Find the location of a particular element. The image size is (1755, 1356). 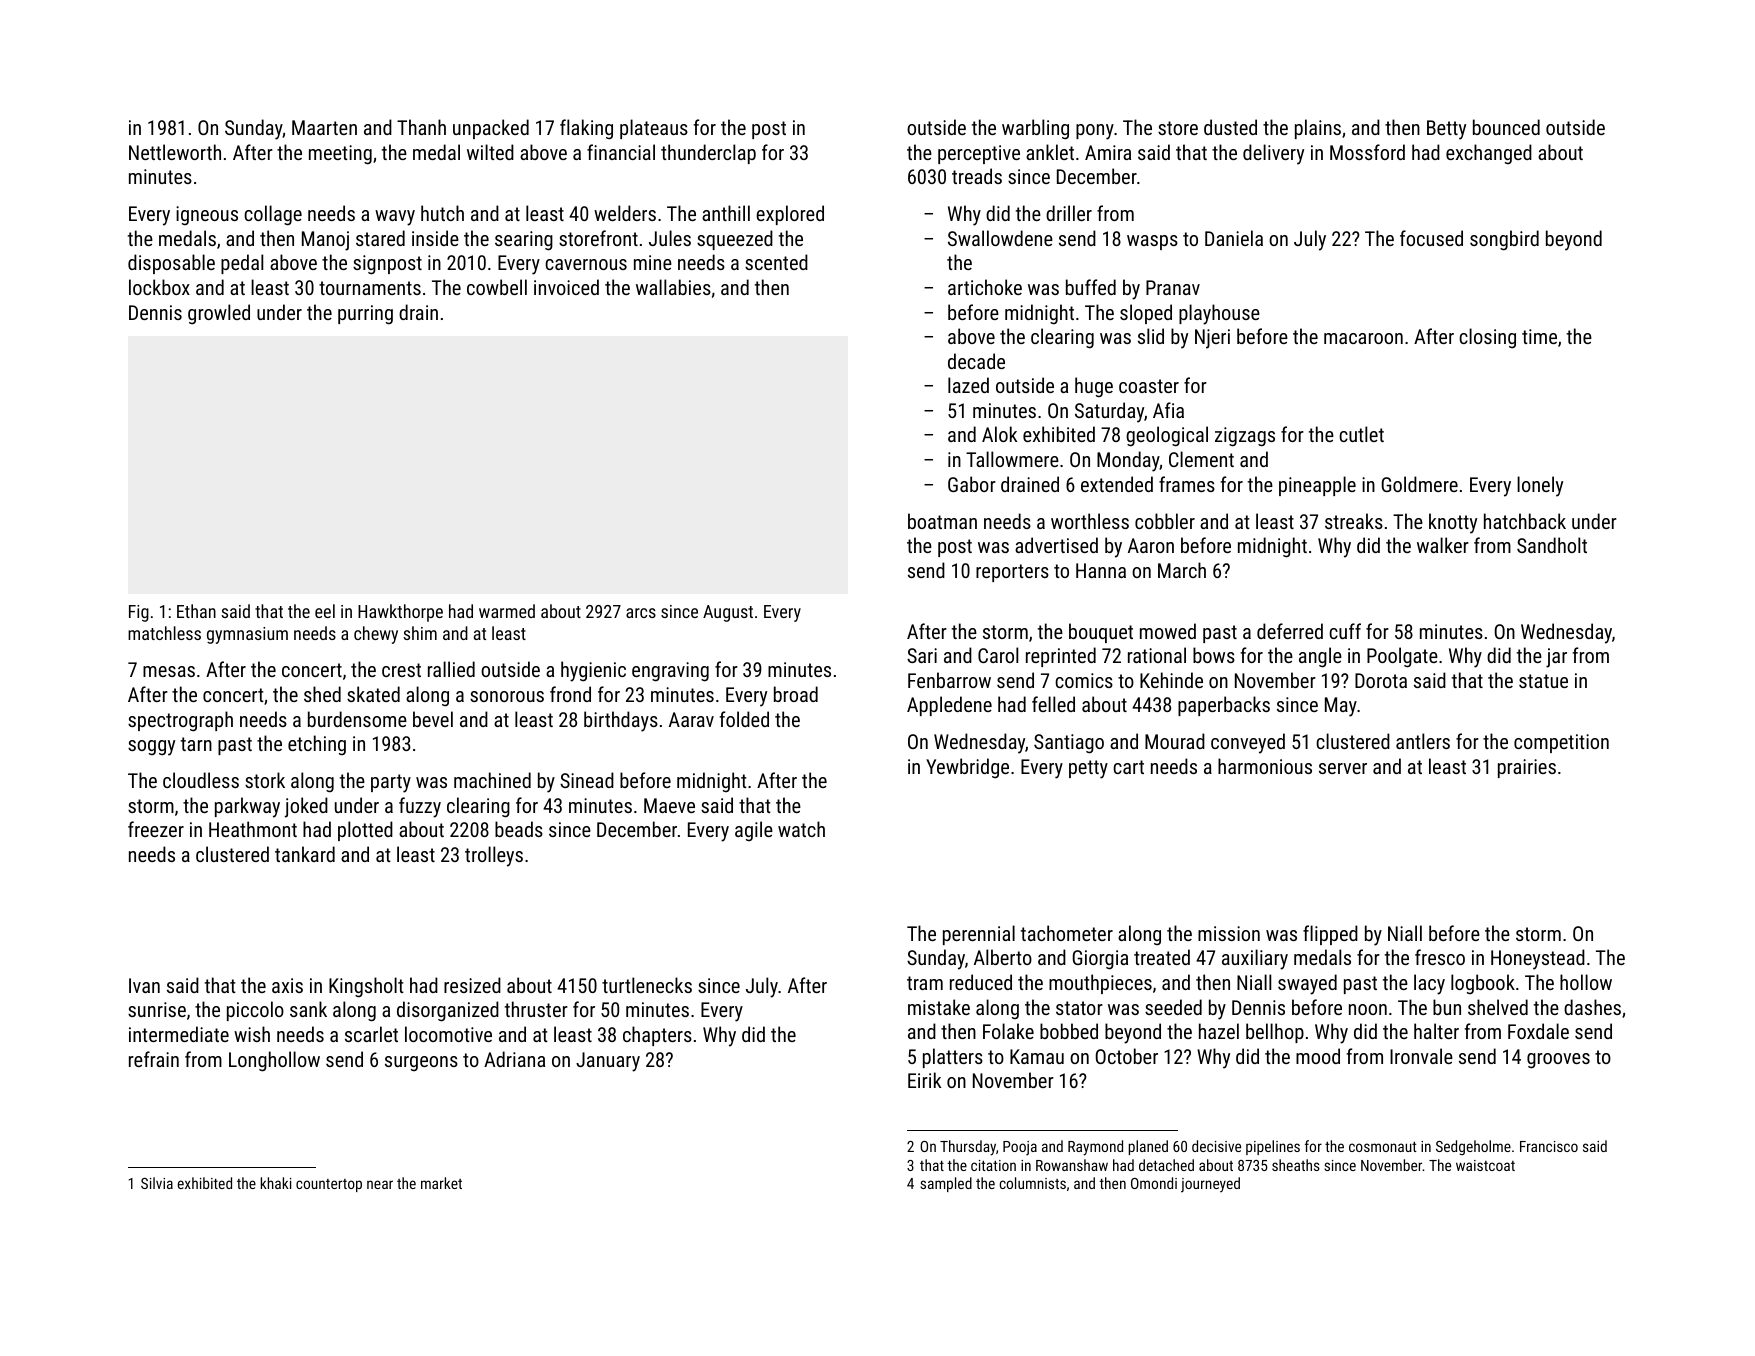

pony is located at coordinates (1095, 132).
